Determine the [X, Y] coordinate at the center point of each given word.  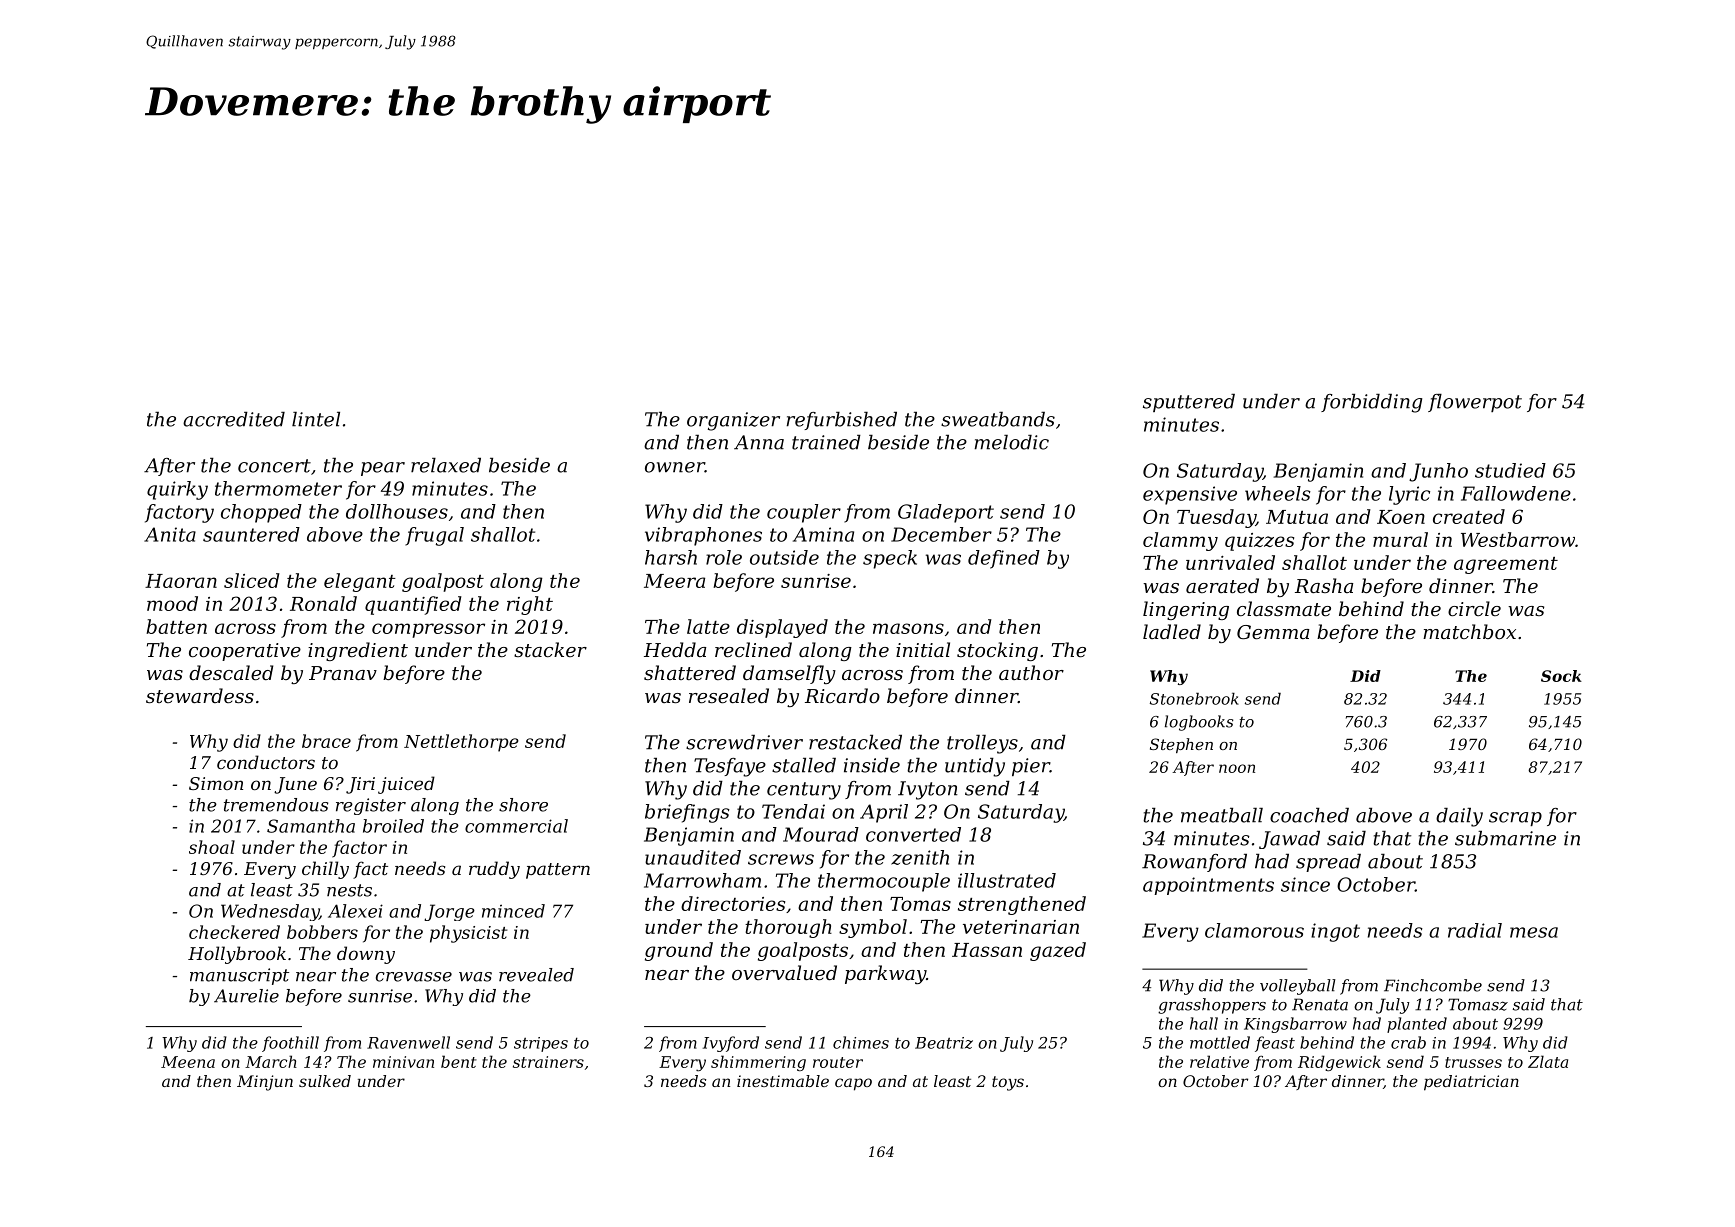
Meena [188, 1062]
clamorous [1254, 930]
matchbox [1469, 631]
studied [1510, 470]
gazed [1058, 951]
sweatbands [998, 419]
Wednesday [270, 912]
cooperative [245, 652]
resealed [729, 695]
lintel [316, 419]
